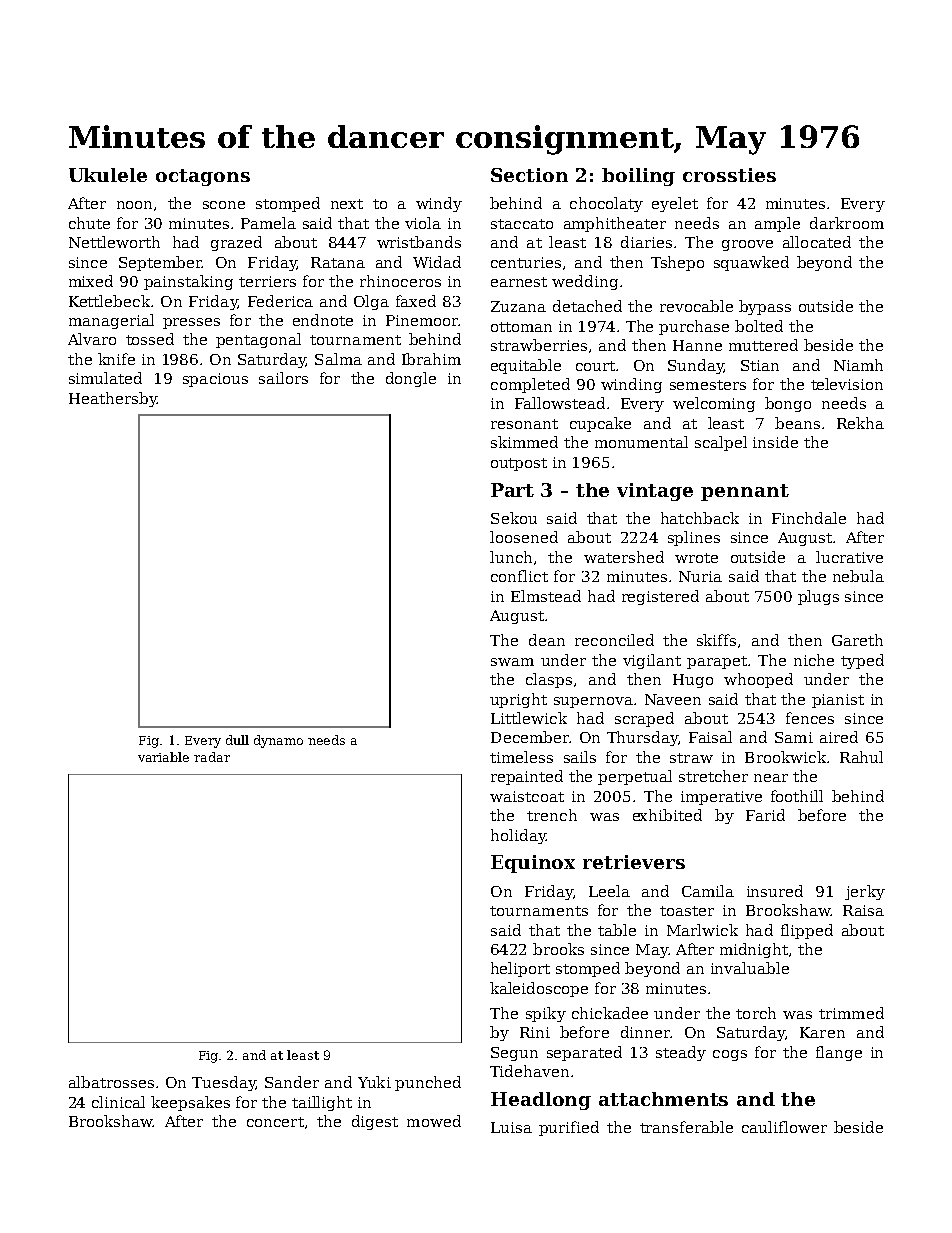 The image size is (952, 1233). Describe the element at coordinates (275, 1122) in the image. I see `concert` at that location.
